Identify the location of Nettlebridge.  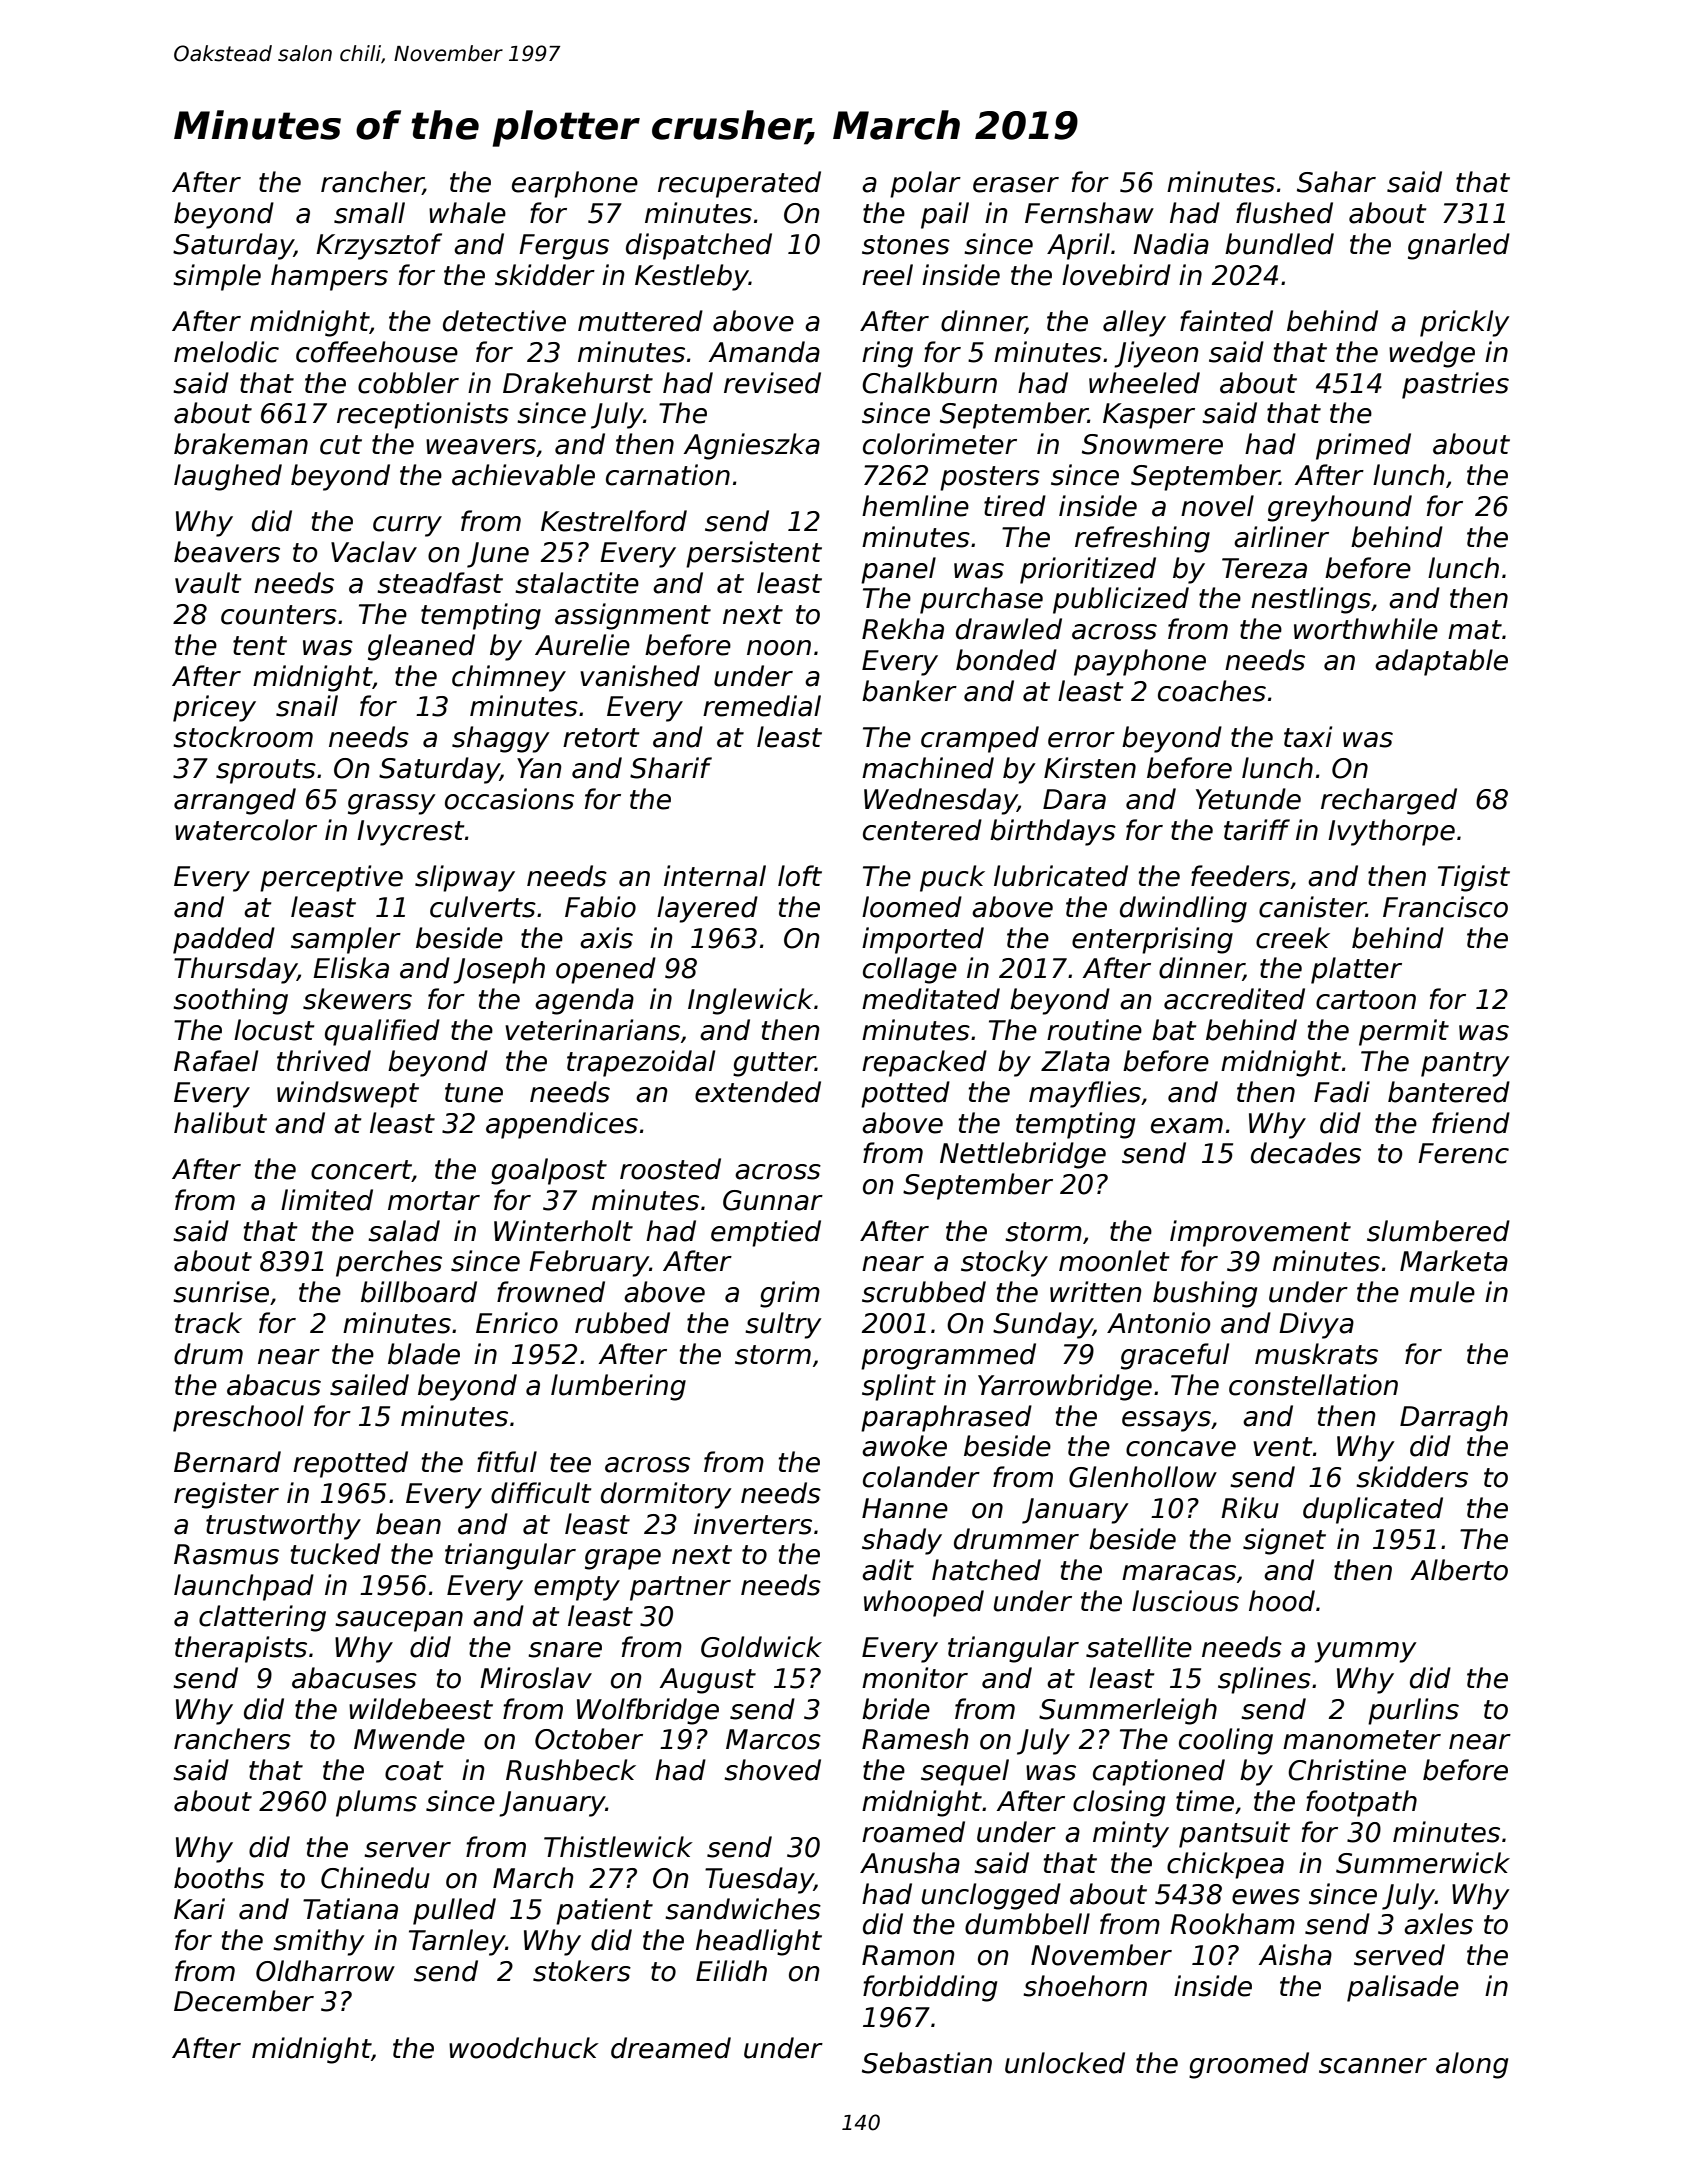
(1023, 1155).
